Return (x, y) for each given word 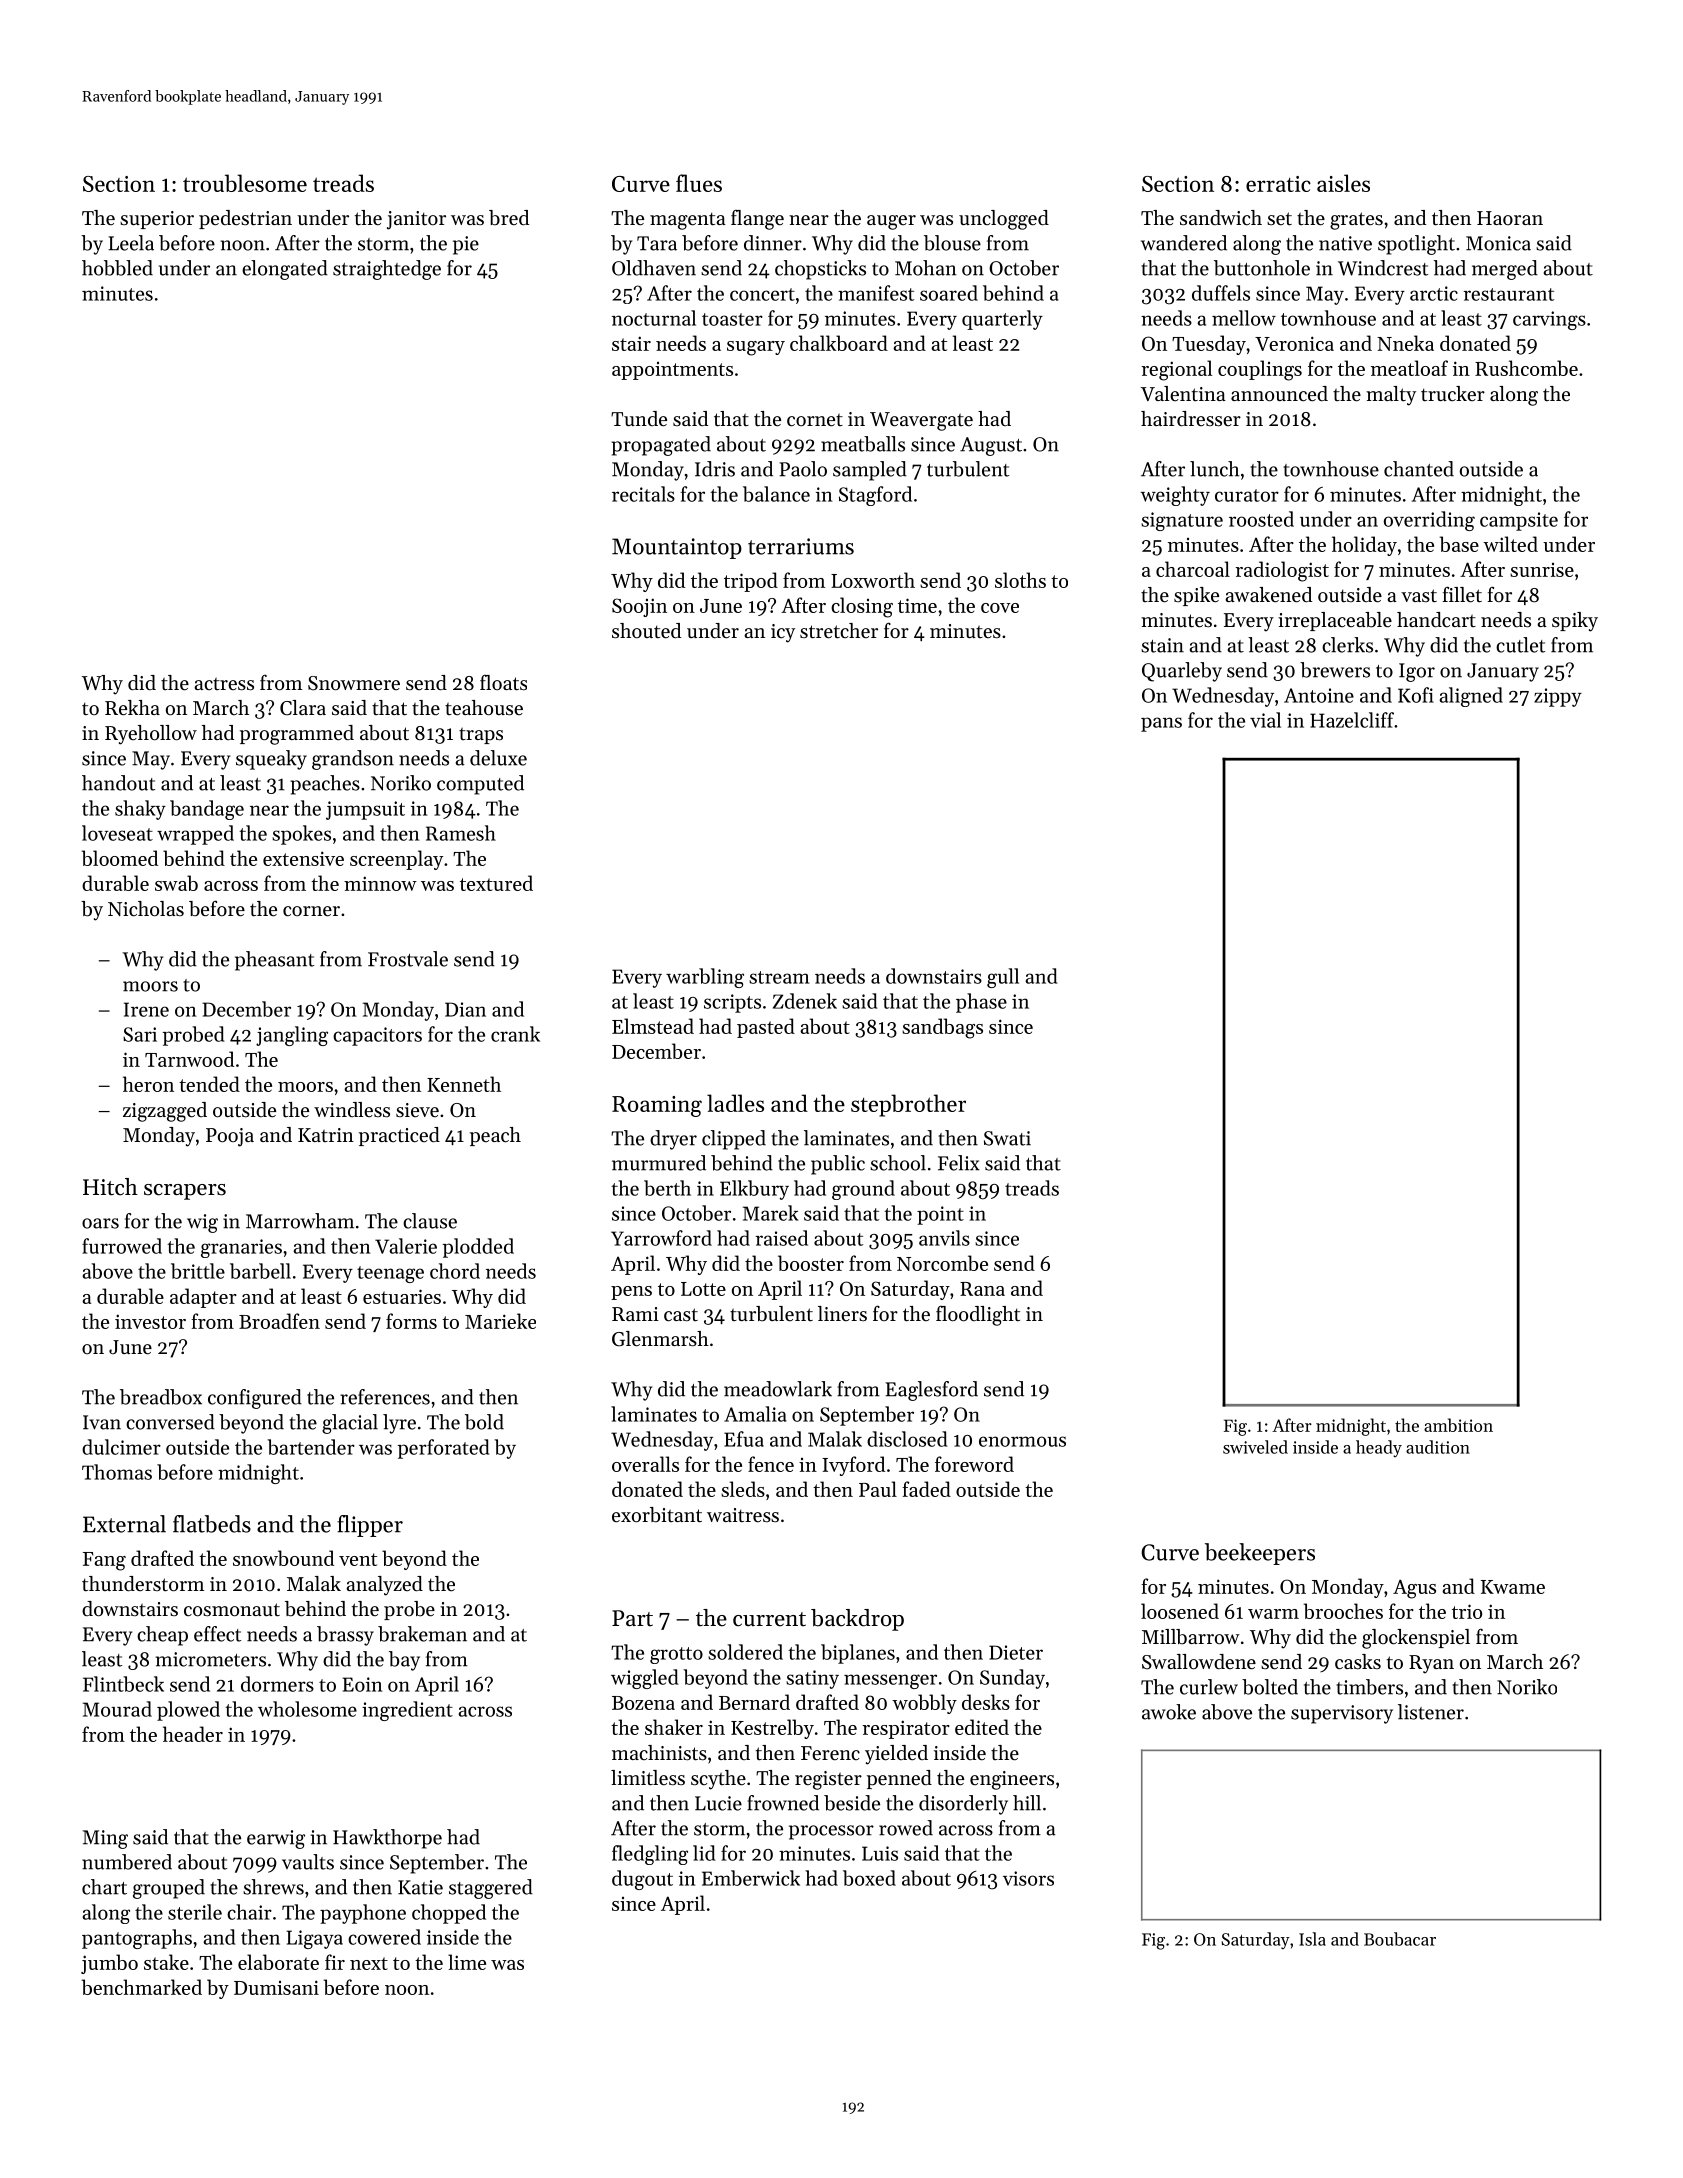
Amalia (755, 1414)
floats (503, 683)
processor (831, 1832)
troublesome (245, 183)
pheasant (274, 961)
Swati (1007, 1138)
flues (699, 183)
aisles (1343, 183)
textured (496, 883)
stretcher (839, 631)
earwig (276, 1839)
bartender (311, 1447)
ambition (1458, 1425)
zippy (1558, 697)
